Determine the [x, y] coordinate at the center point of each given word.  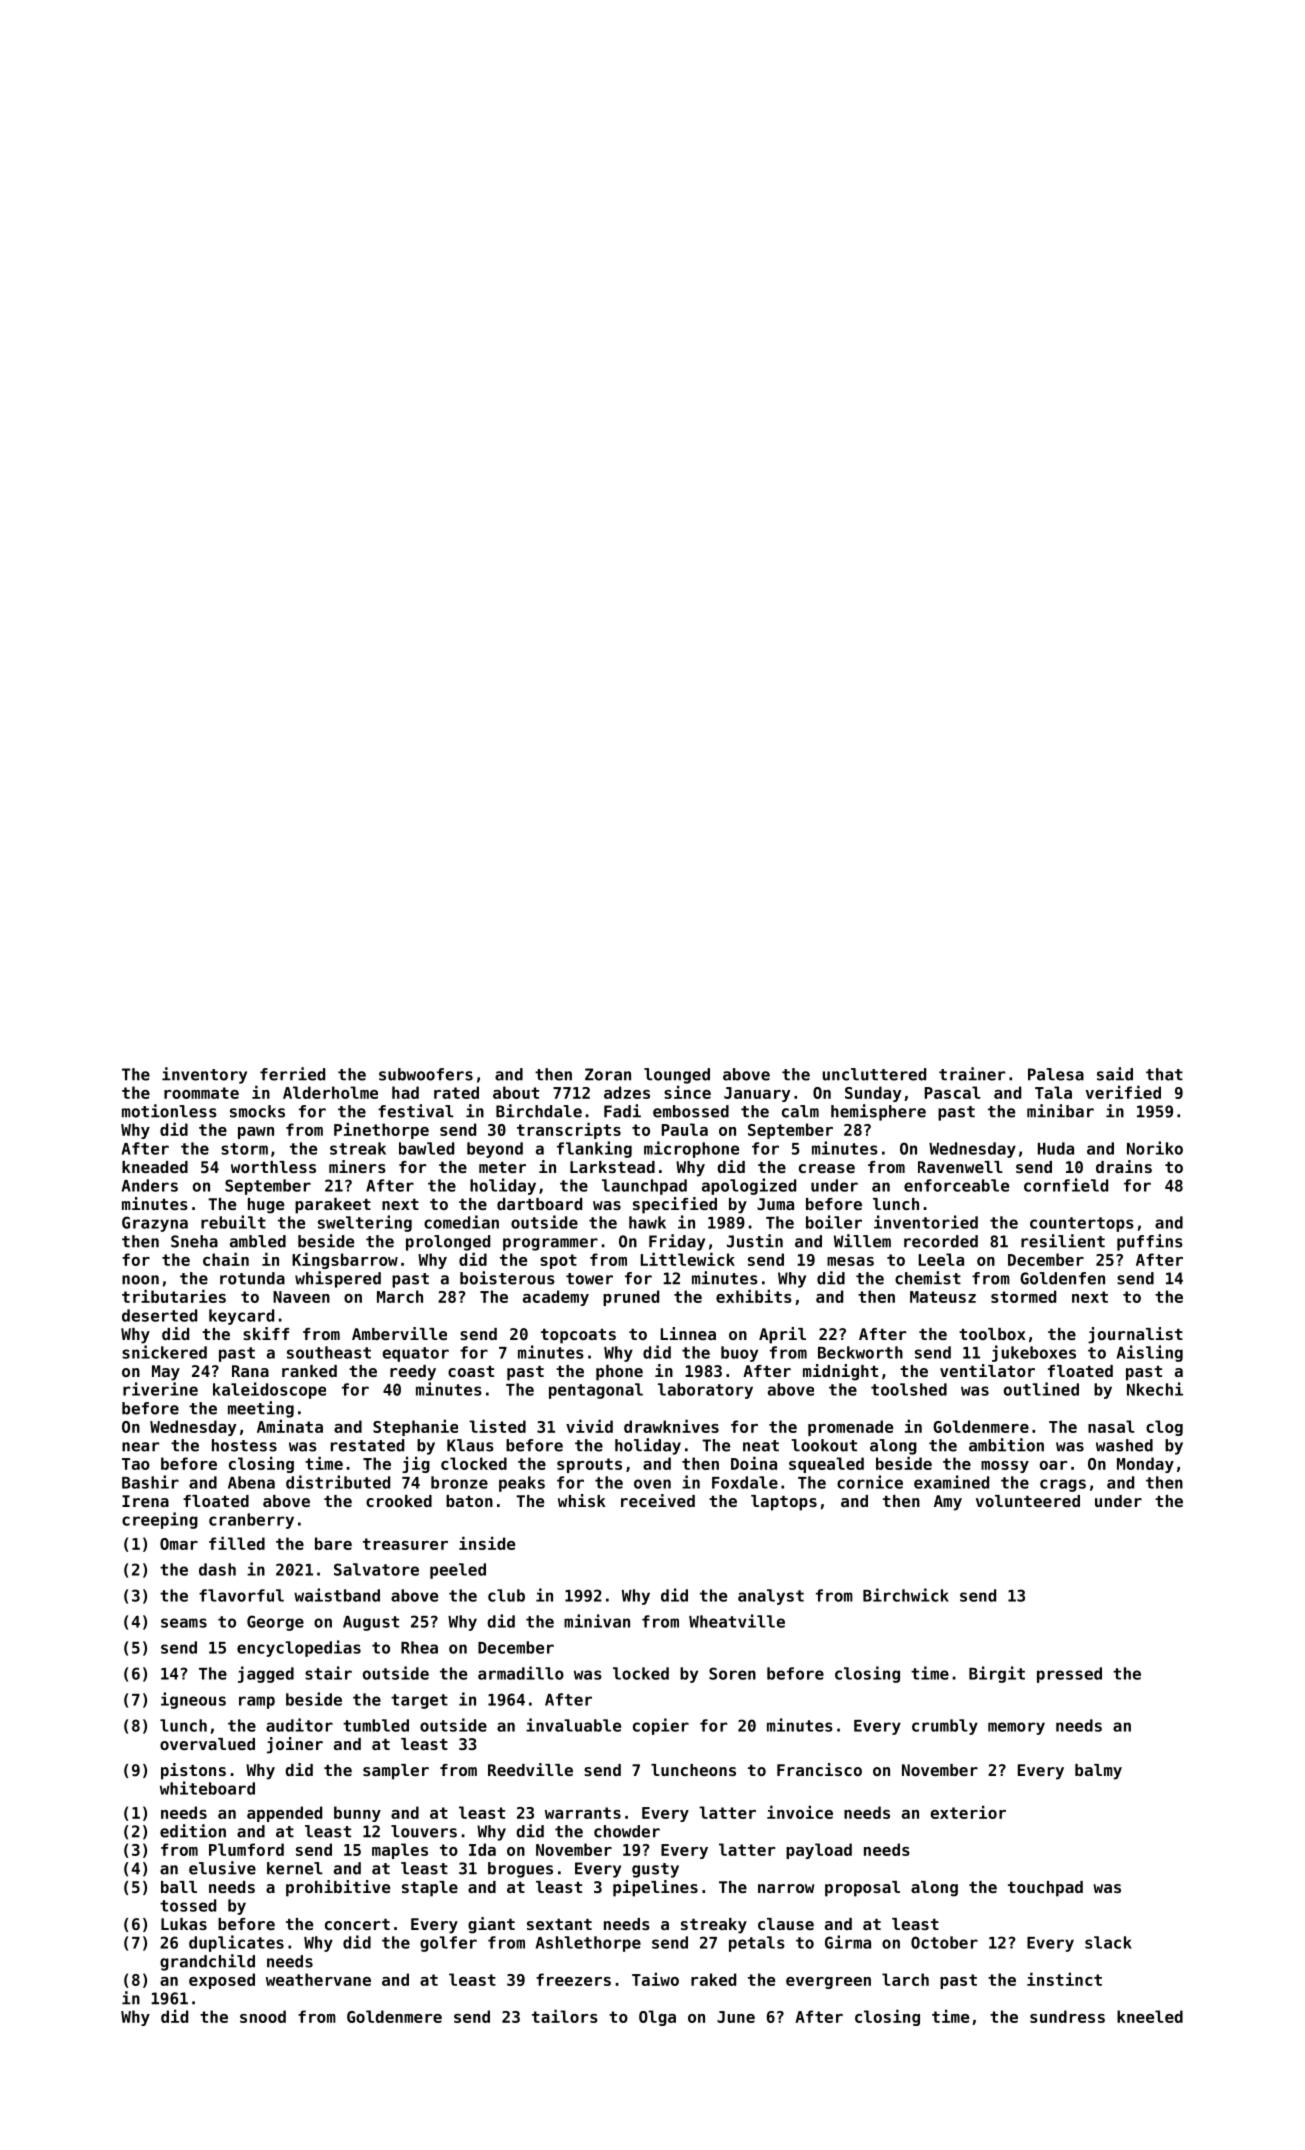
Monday [1145, 1465]
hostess [244, 1445]
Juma [775, 1204]
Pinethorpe [381, 1130]
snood [263, 2016]
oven [652, 1484]
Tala [1053, 1092]
